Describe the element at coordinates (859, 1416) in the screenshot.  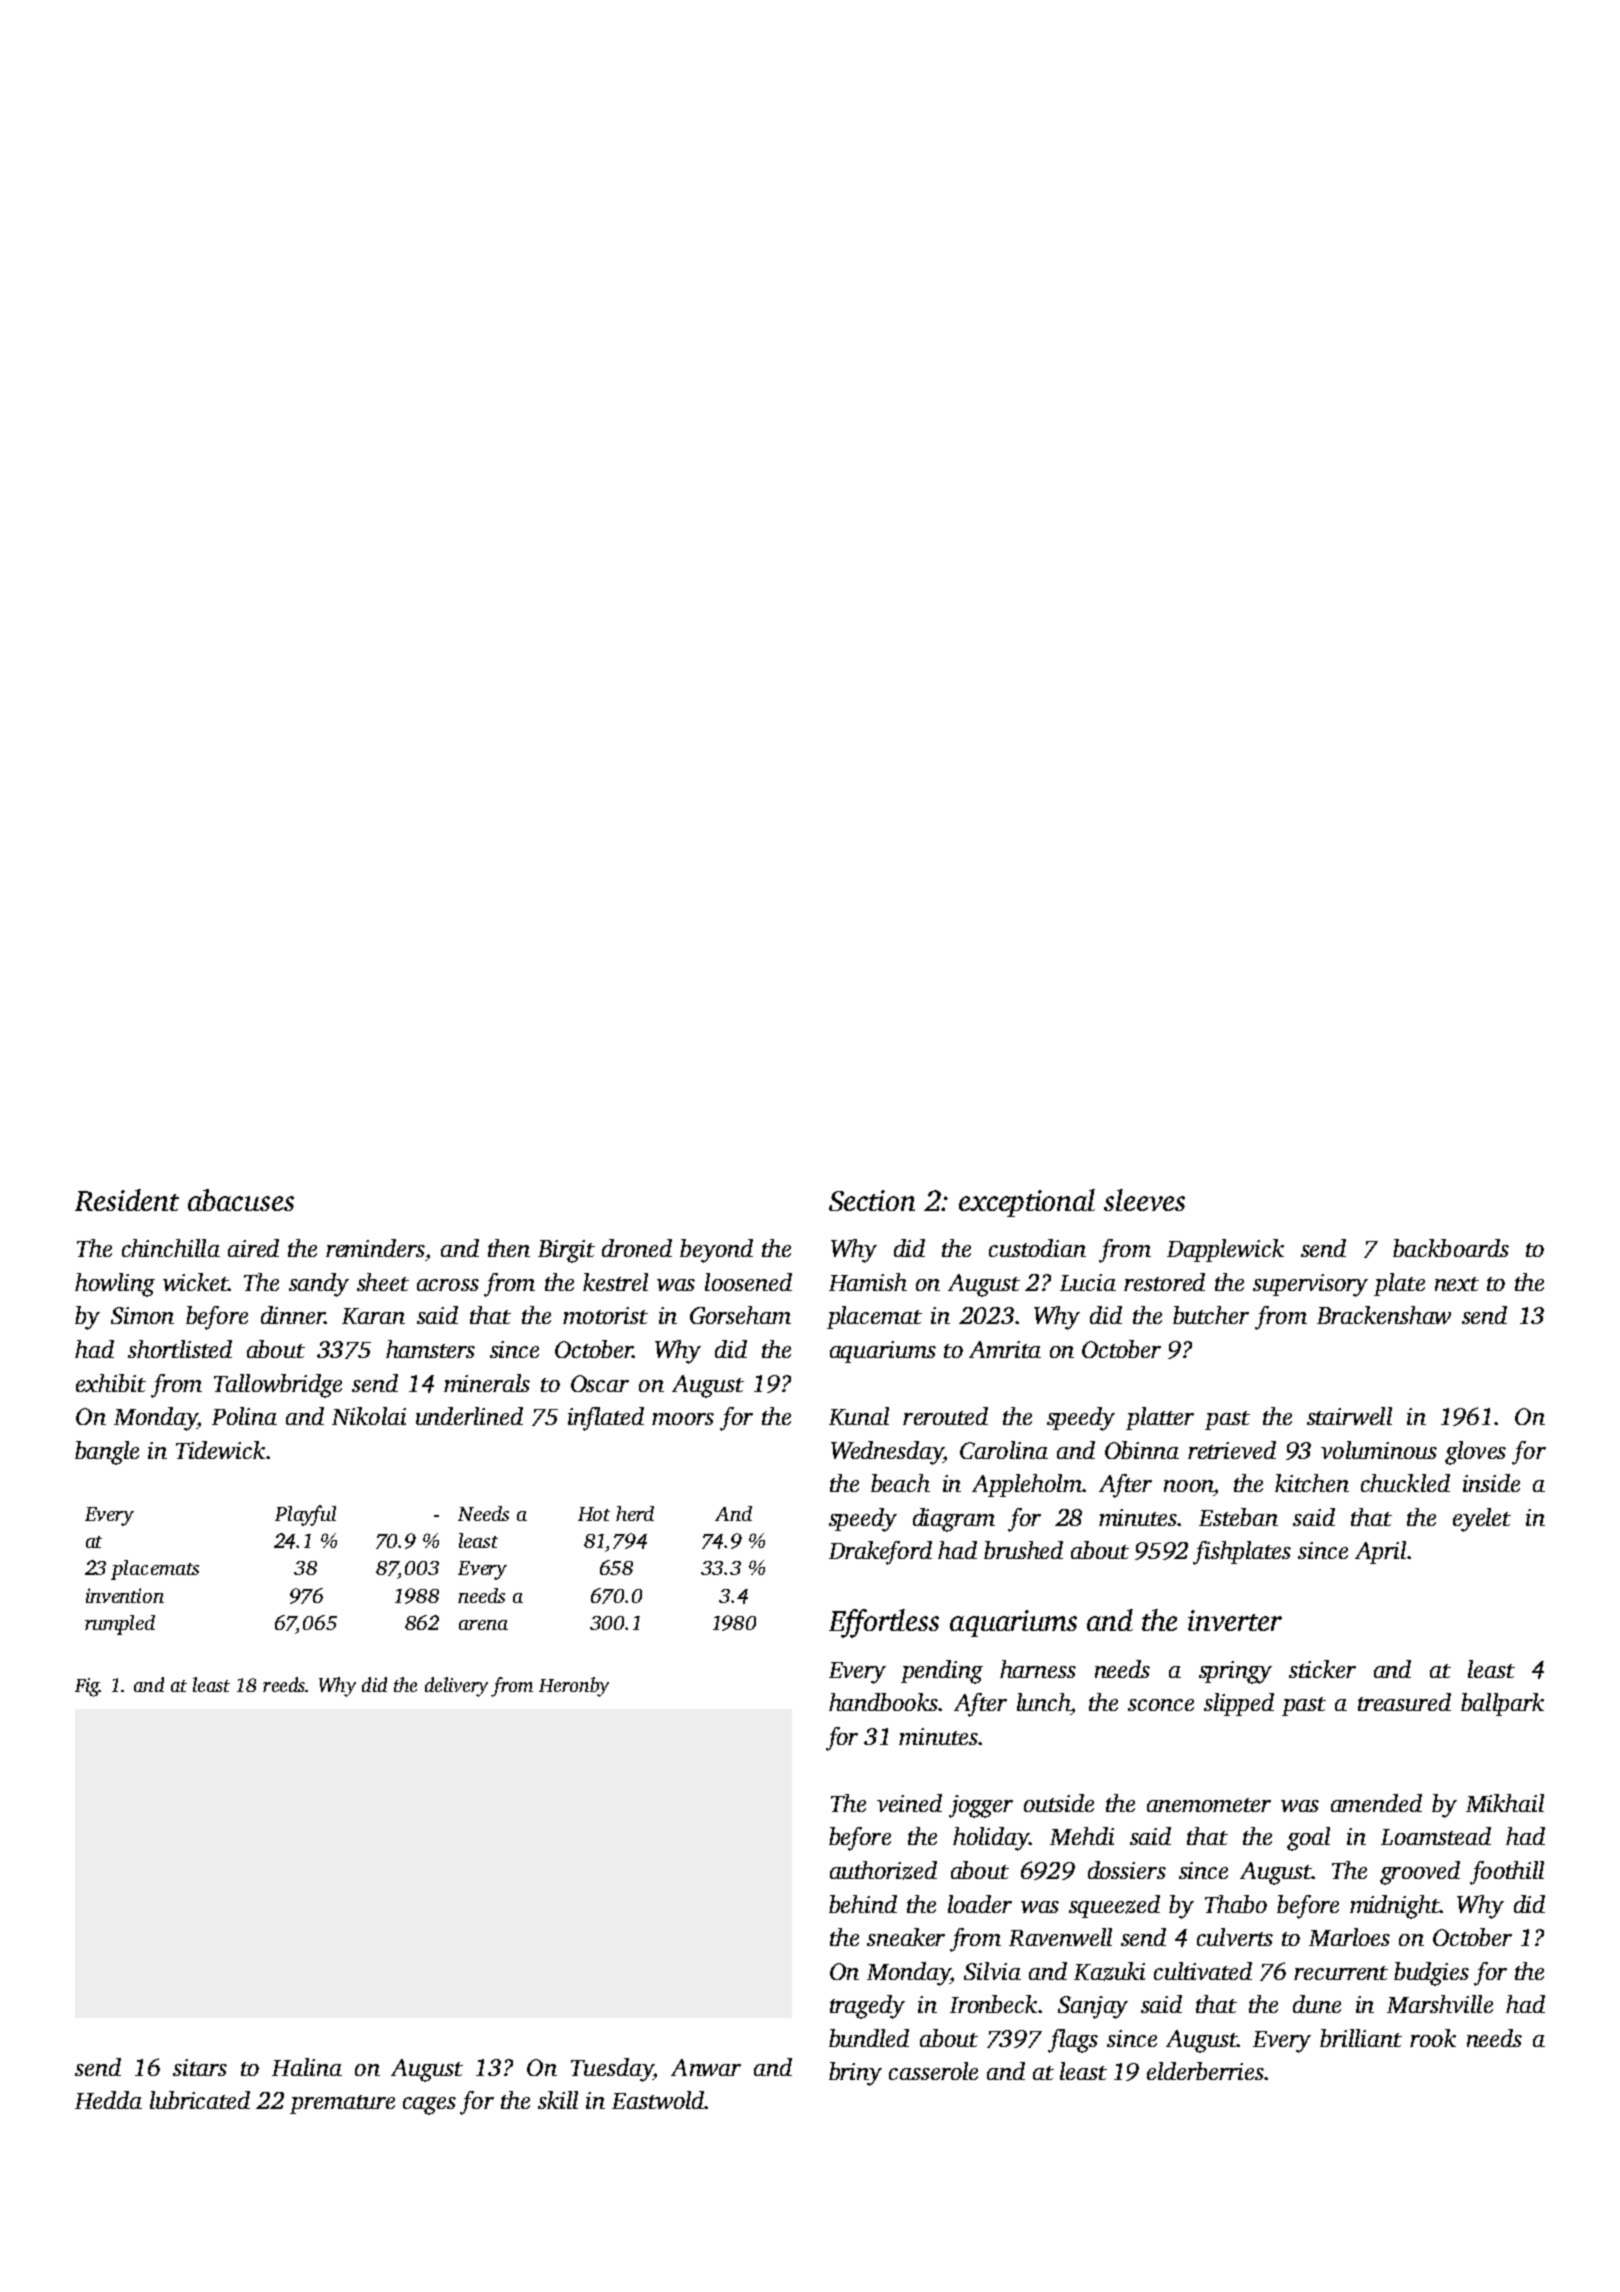
I see `Kunal` at that location.
